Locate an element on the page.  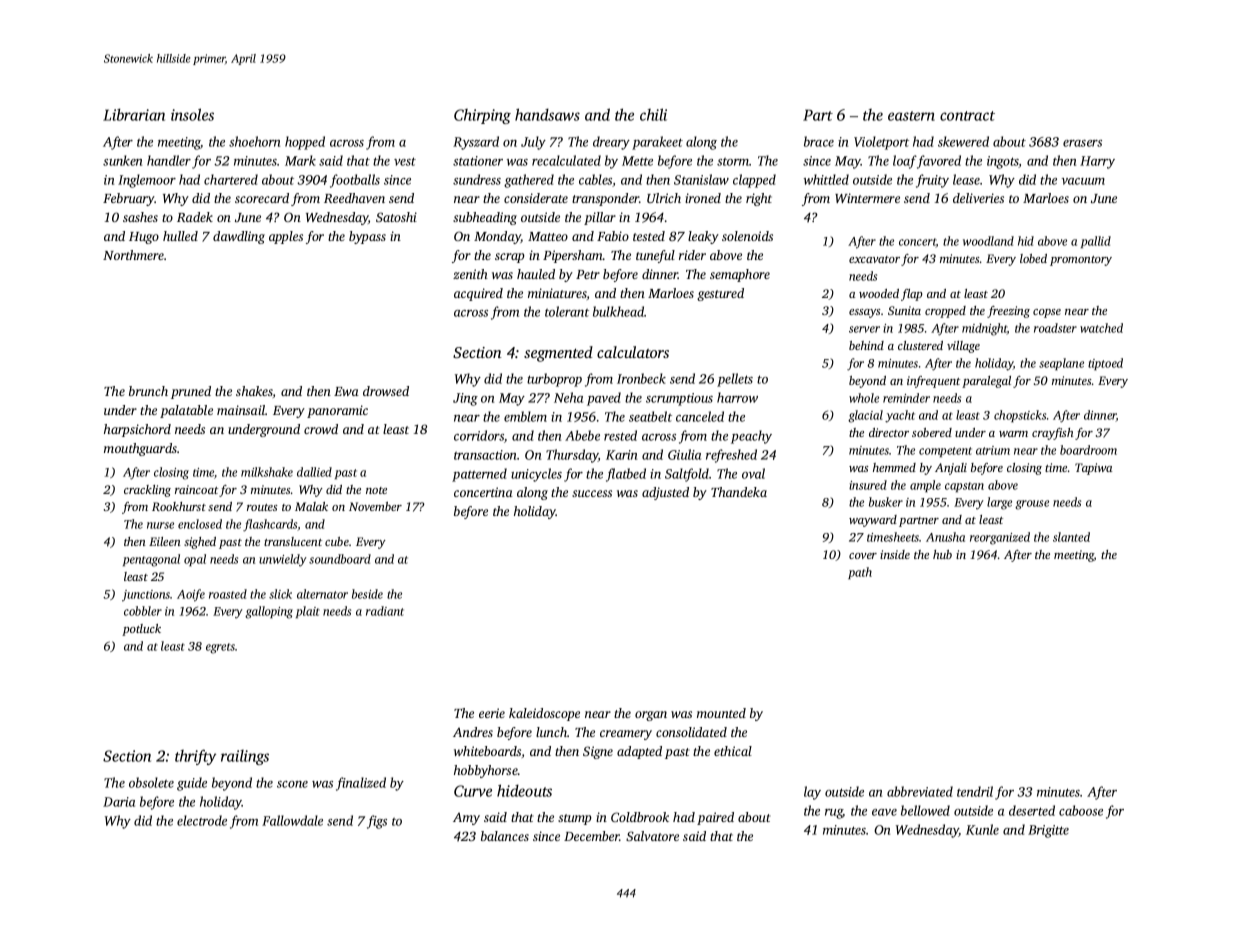
chili is located at coordinates (653, 114).
